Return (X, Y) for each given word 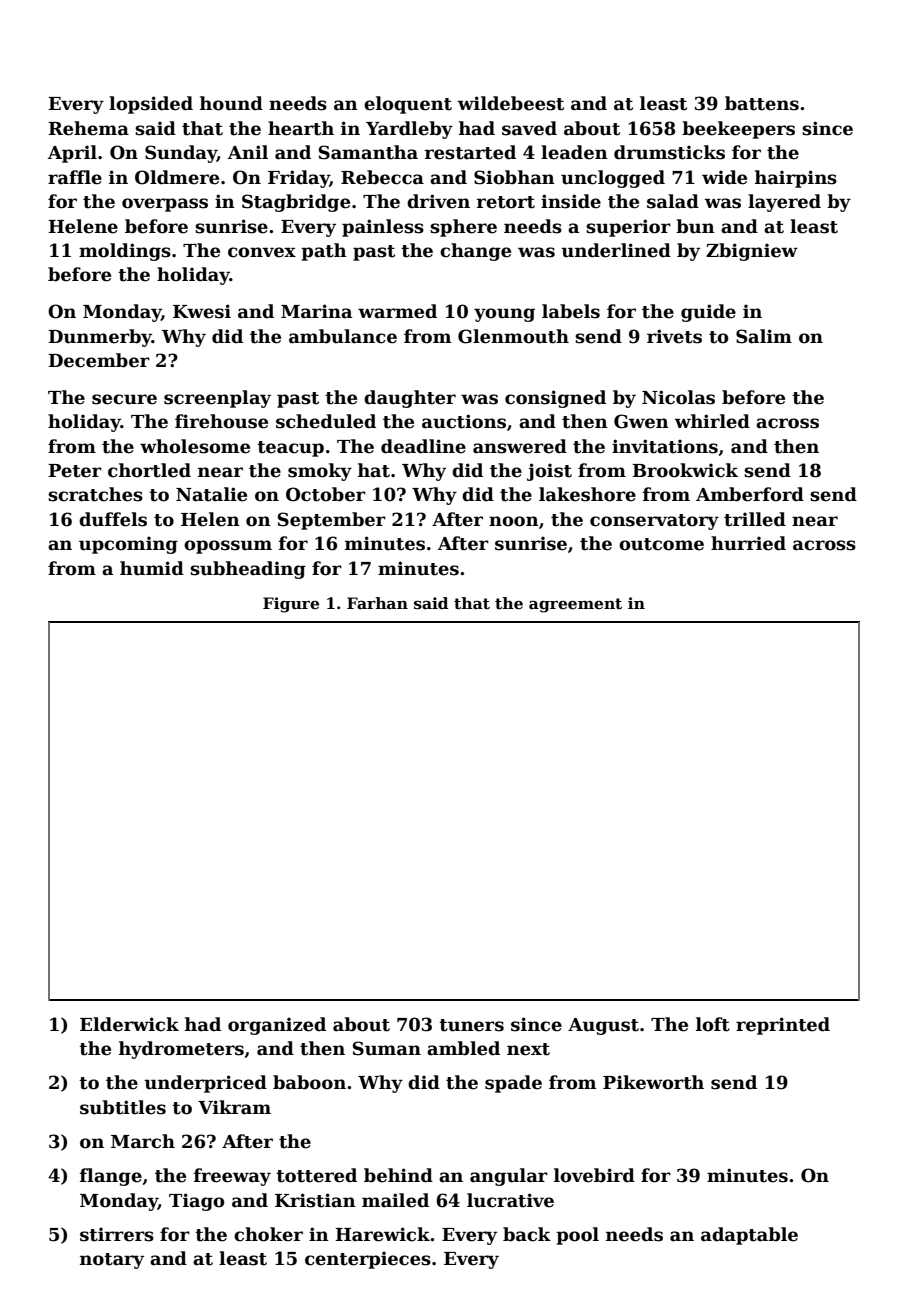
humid (152, 568)
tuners (471, 1025)
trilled (755, 519)
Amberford (750, 494)
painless (383, 228)
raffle (75, 177)
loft (713, 1024)
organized (277, 1026)
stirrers (117, 1234)
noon (514, 521)
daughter (410, 399)
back (527, 1234)
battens (762, 103)
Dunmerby (100, 338)
